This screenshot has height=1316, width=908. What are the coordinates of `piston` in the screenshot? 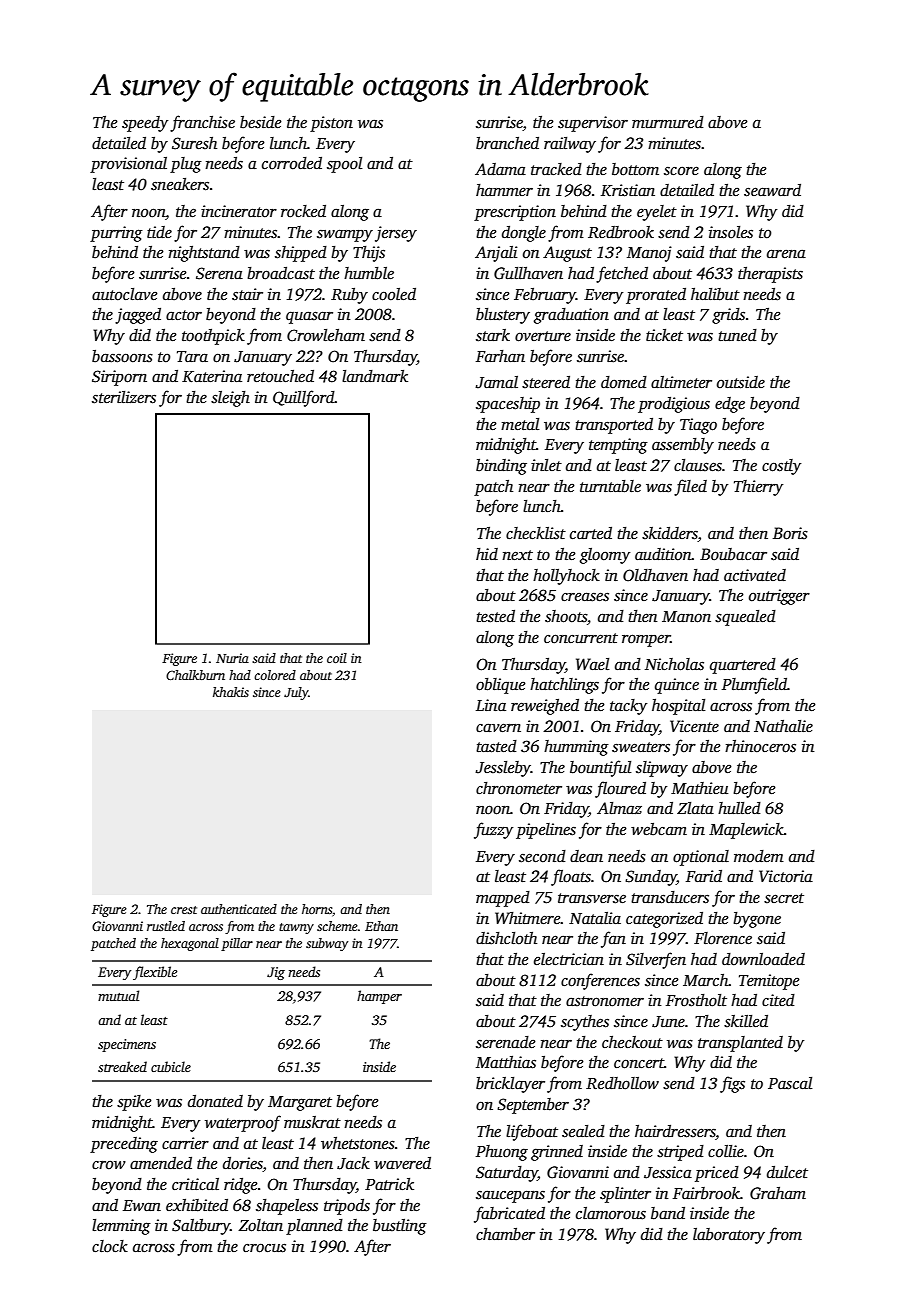 It's located at (331, 124).
